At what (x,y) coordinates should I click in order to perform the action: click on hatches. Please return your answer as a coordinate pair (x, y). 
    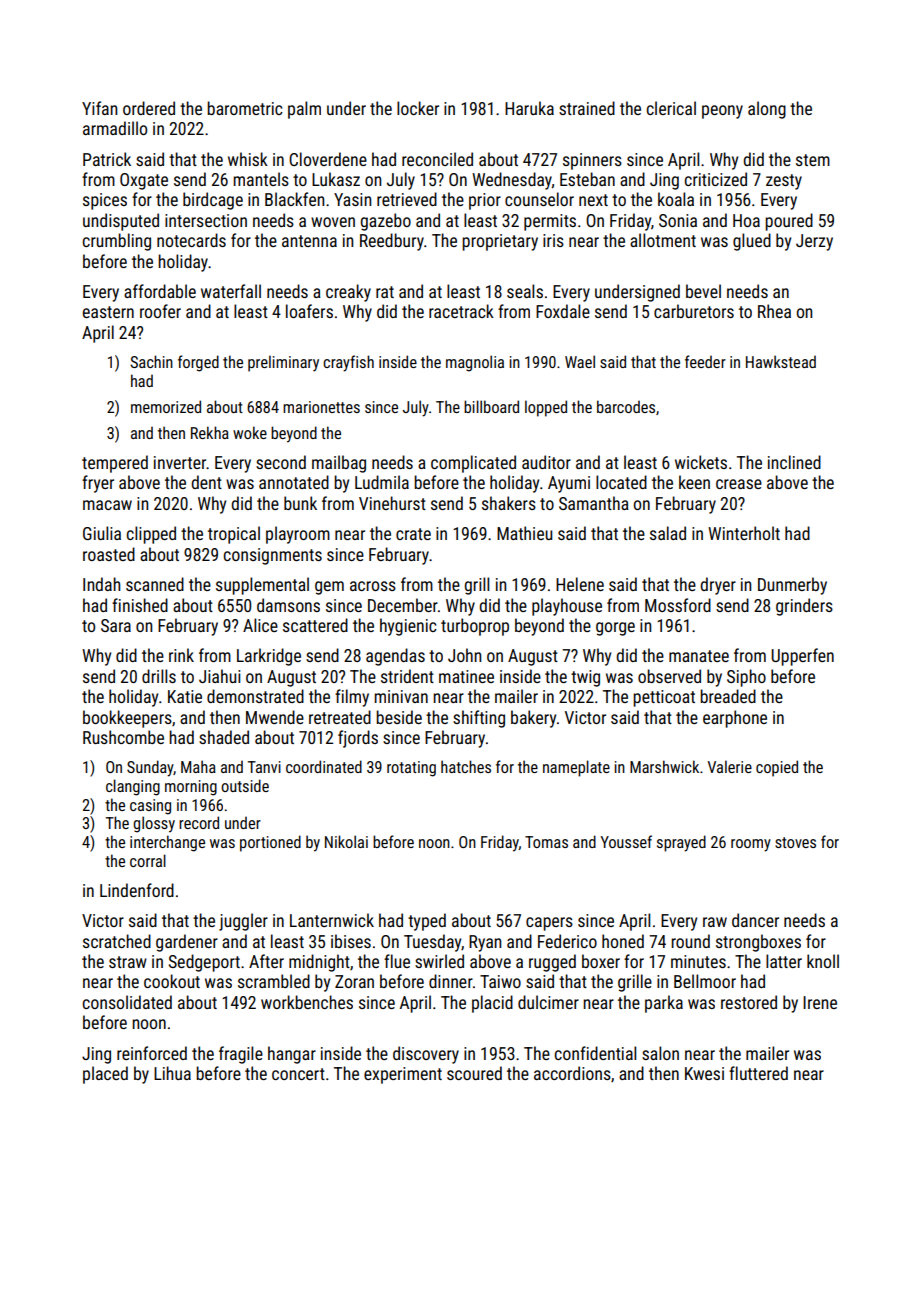
    Looking at the image, I should click on (466, 766).
